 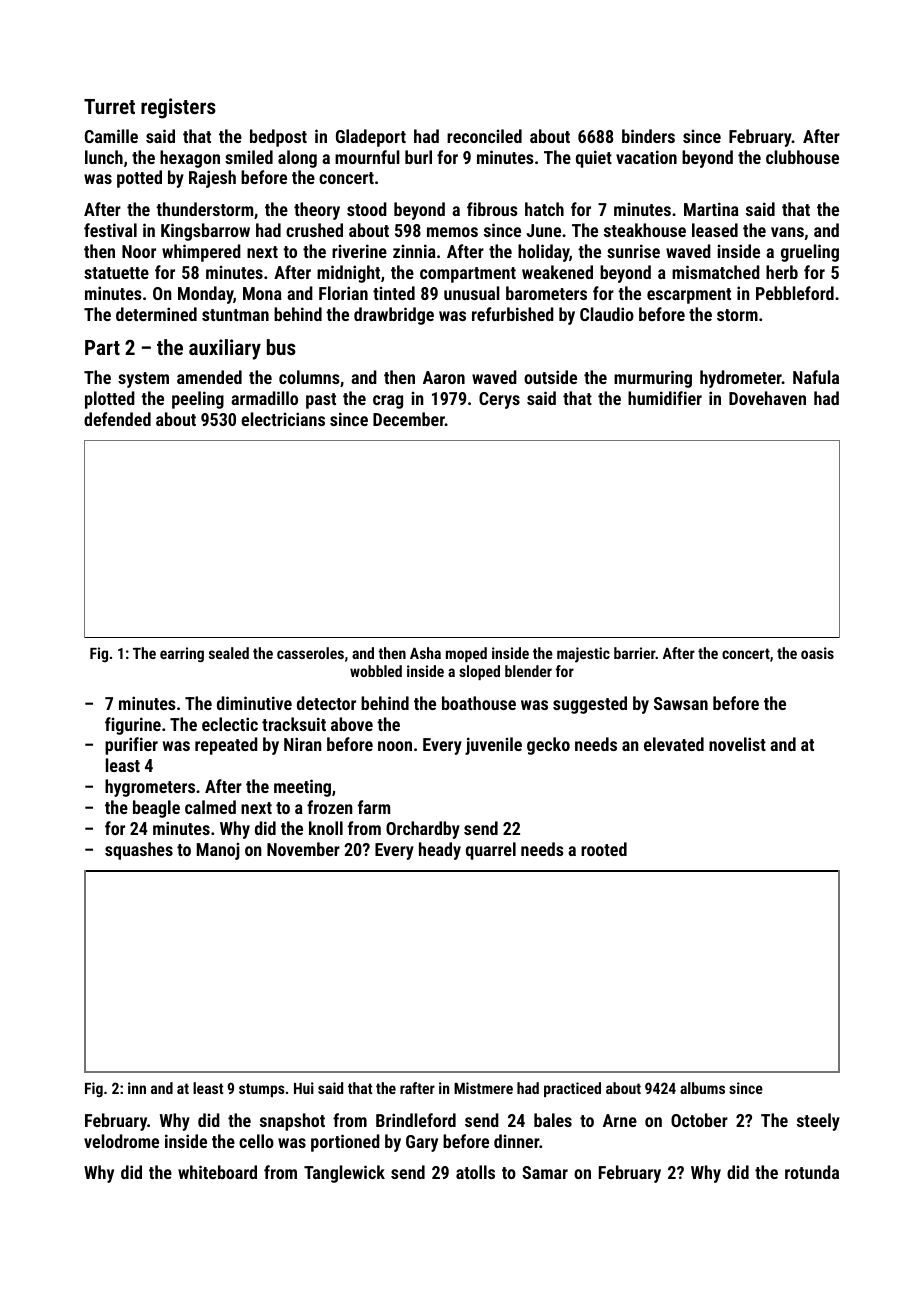 What do you see at coordinates (452, 232) in the image?
I see `memos` at bounding box center [452, 232].
